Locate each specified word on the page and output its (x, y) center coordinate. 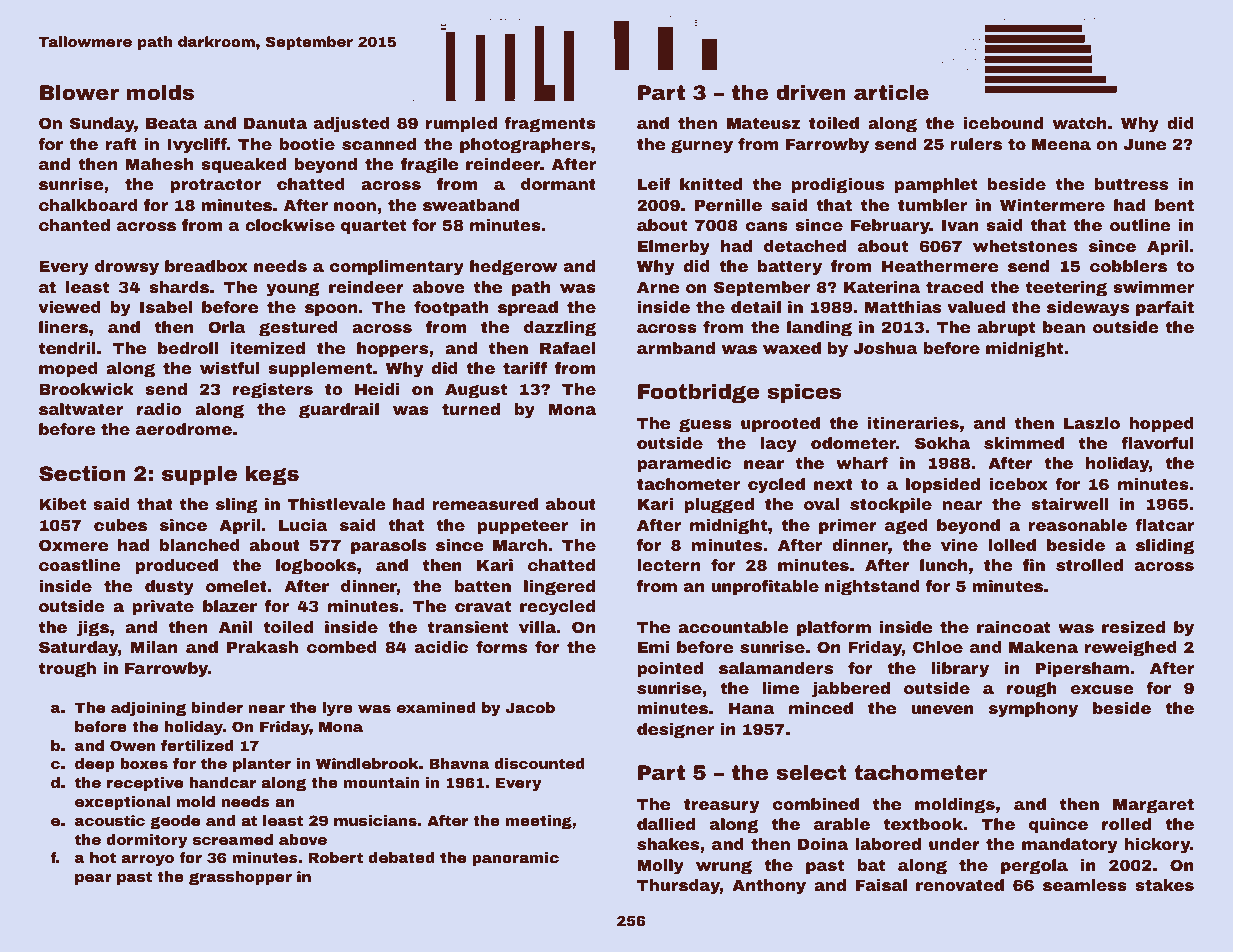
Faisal (881, 885)
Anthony (769, 887)
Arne (658, 287)
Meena (1061, 144)
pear (93, 879)
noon (355, 206)
